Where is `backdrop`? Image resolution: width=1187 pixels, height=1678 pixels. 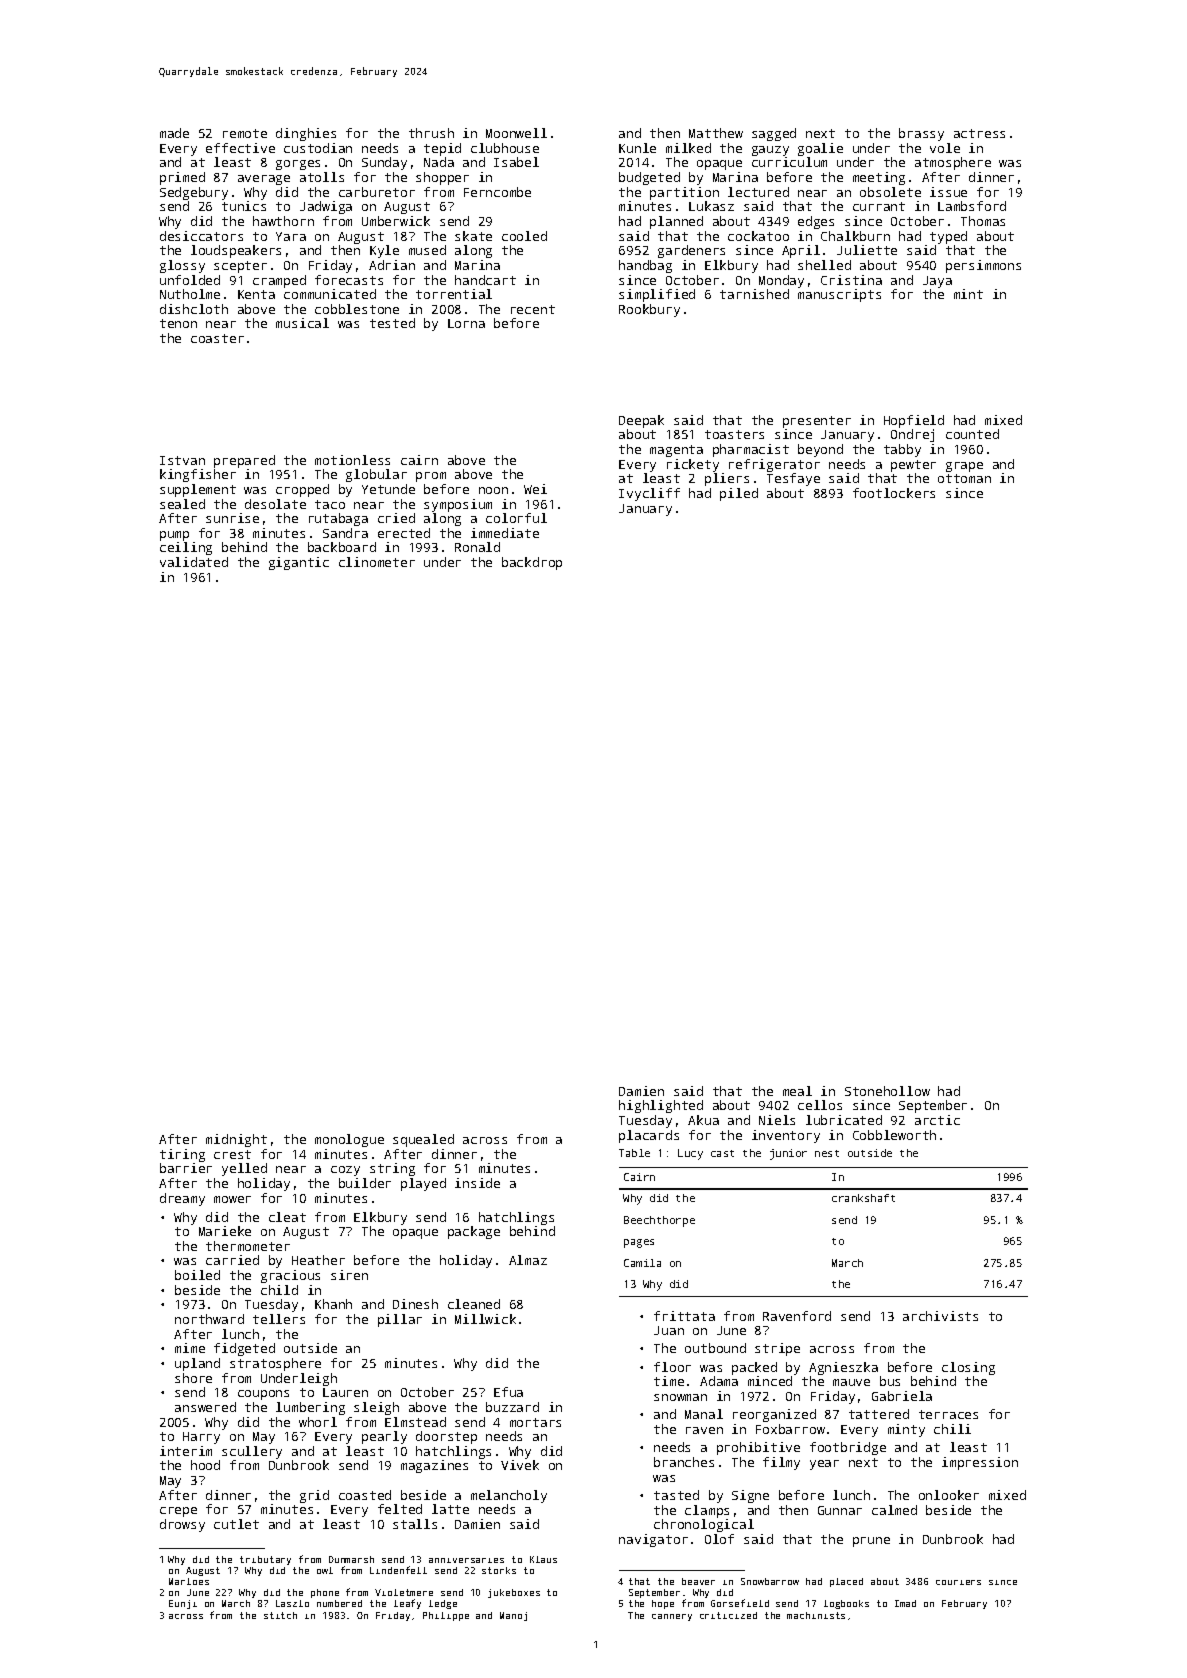 backdrop is located at coordinates (532, 563).
